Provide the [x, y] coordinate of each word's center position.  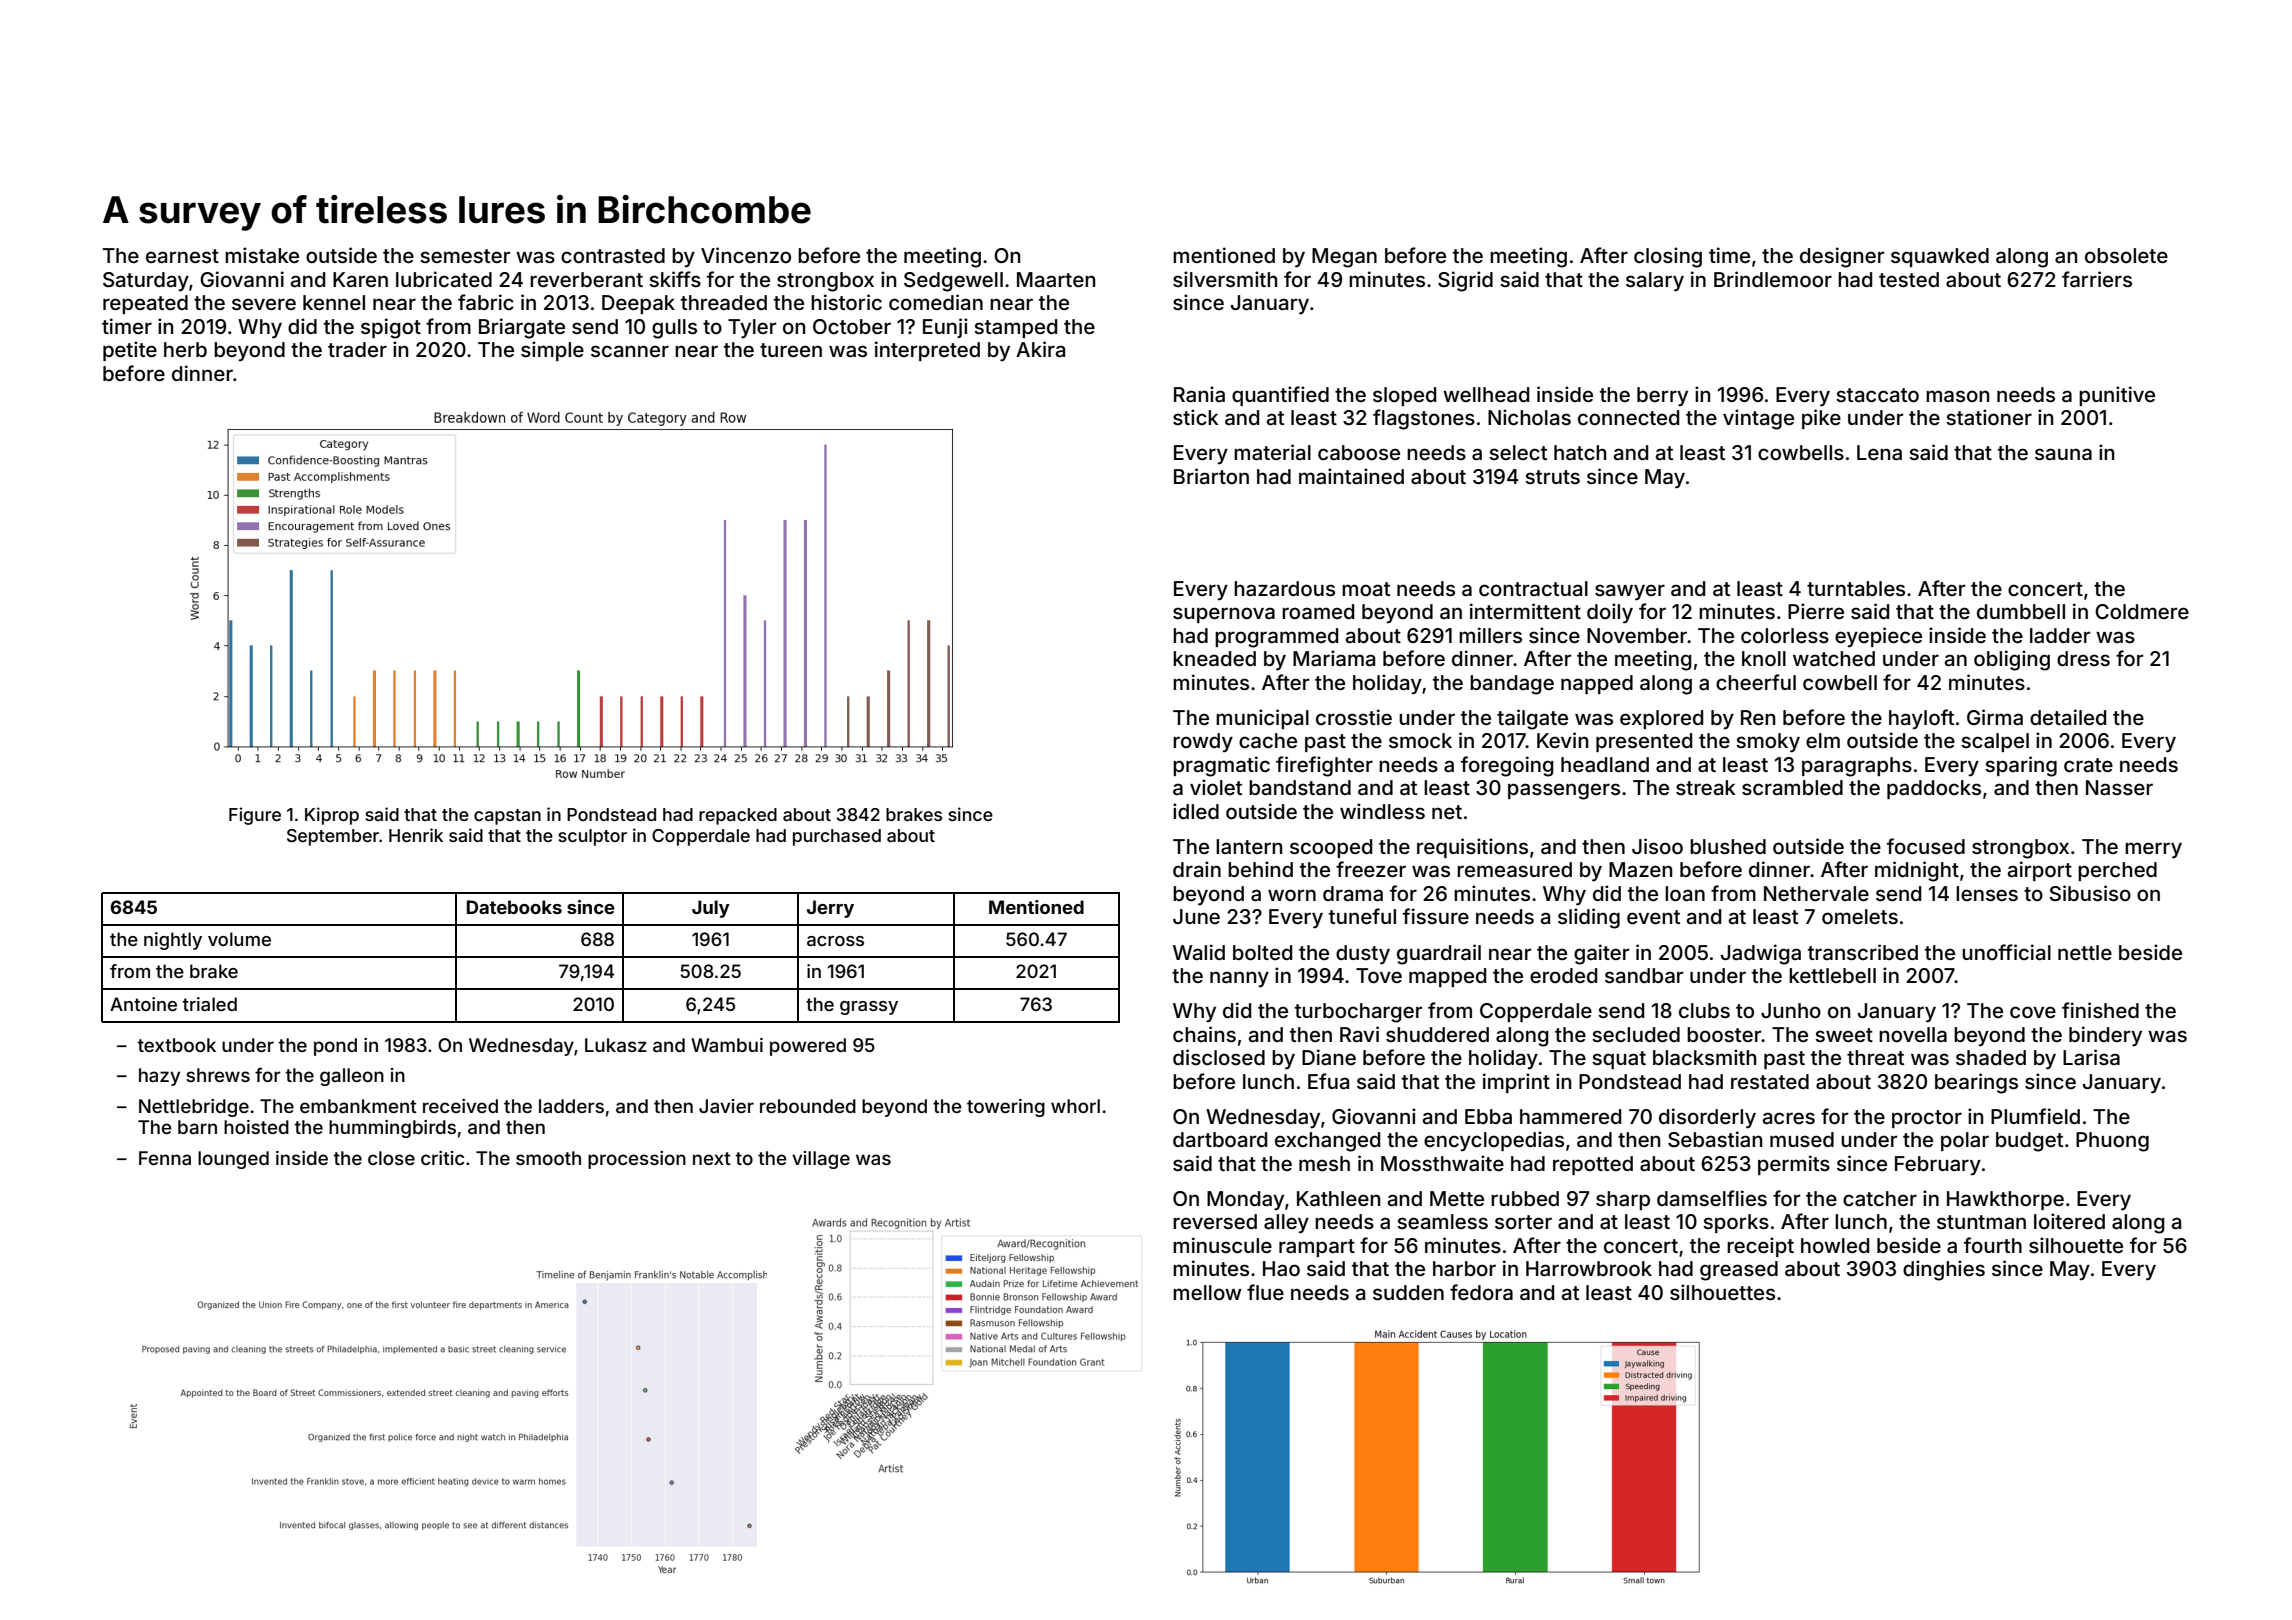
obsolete [2126, 255]
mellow [1207, 1292]
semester [465, 256]
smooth [548, 1158]
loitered [2069, 1221]
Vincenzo [746, 255]
